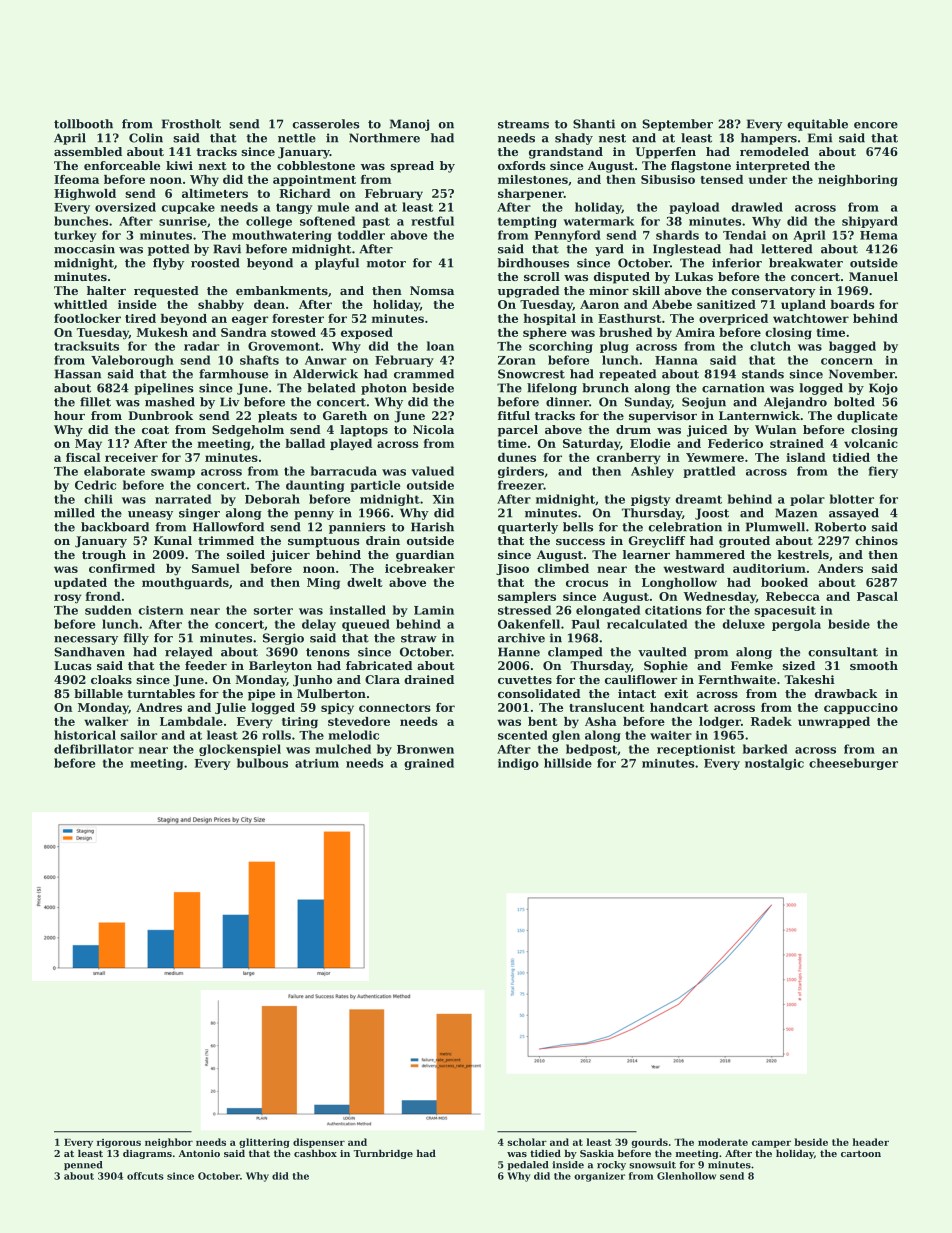  I want to click on snowsuit, so click(652, 1165).
